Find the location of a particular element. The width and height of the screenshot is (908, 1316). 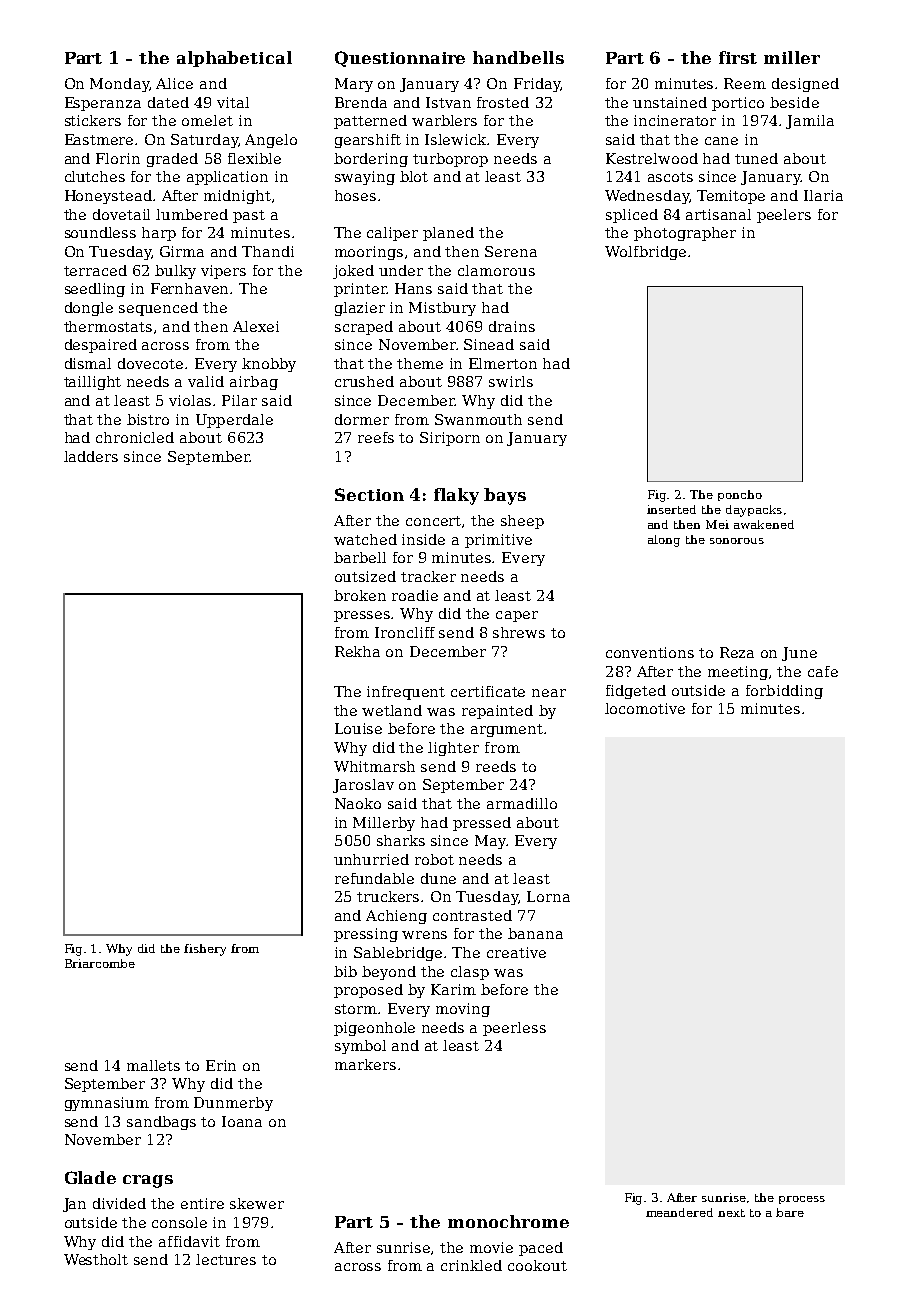

Upperdale is located at coordinates (234, 421).
